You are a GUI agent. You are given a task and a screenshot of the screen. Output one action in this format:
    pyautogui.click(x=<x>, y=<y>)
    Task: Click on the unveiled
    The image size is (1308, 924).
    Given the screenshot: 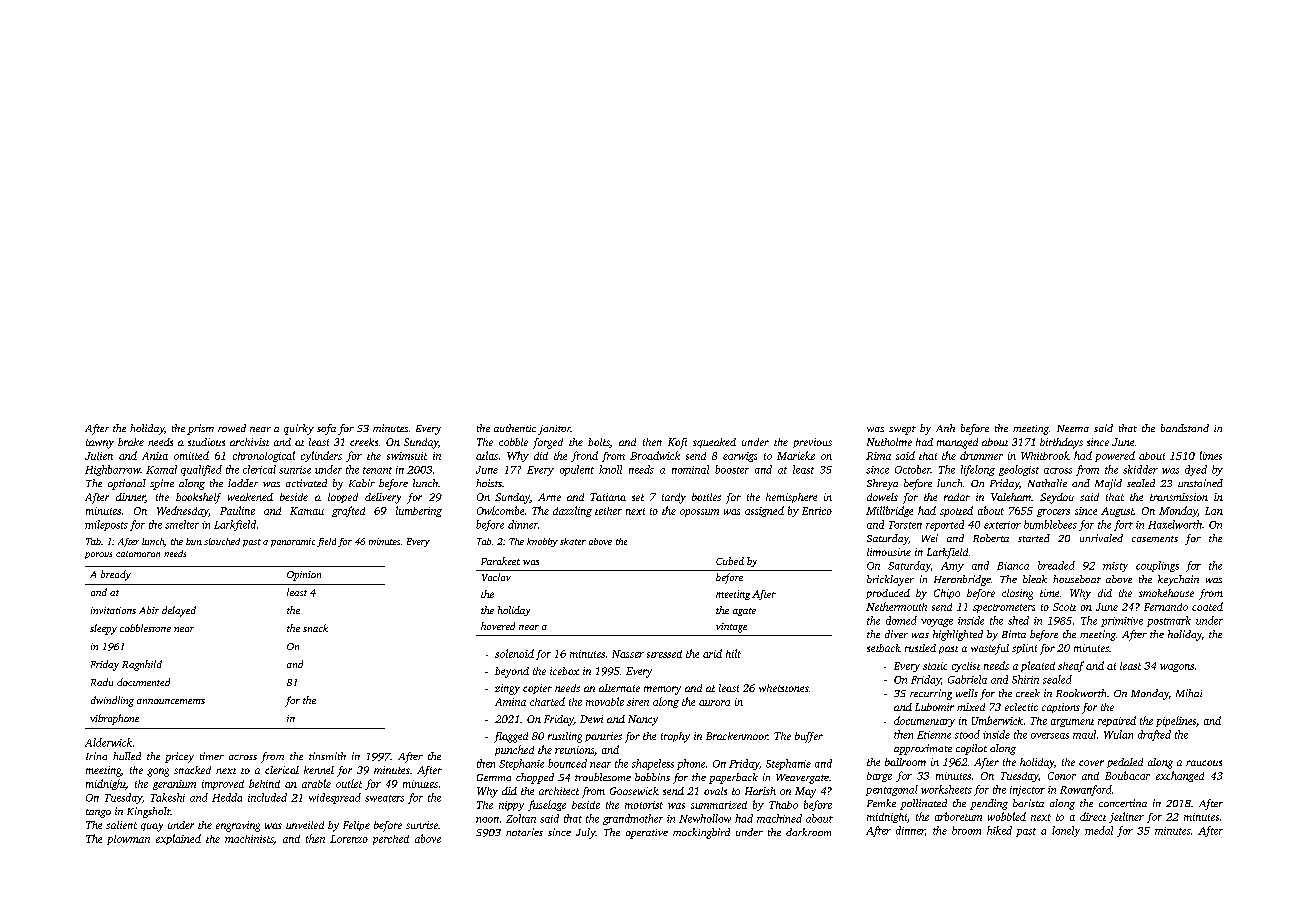 What is the action you would take?
    pyautogui.click(x=305, y=825)
